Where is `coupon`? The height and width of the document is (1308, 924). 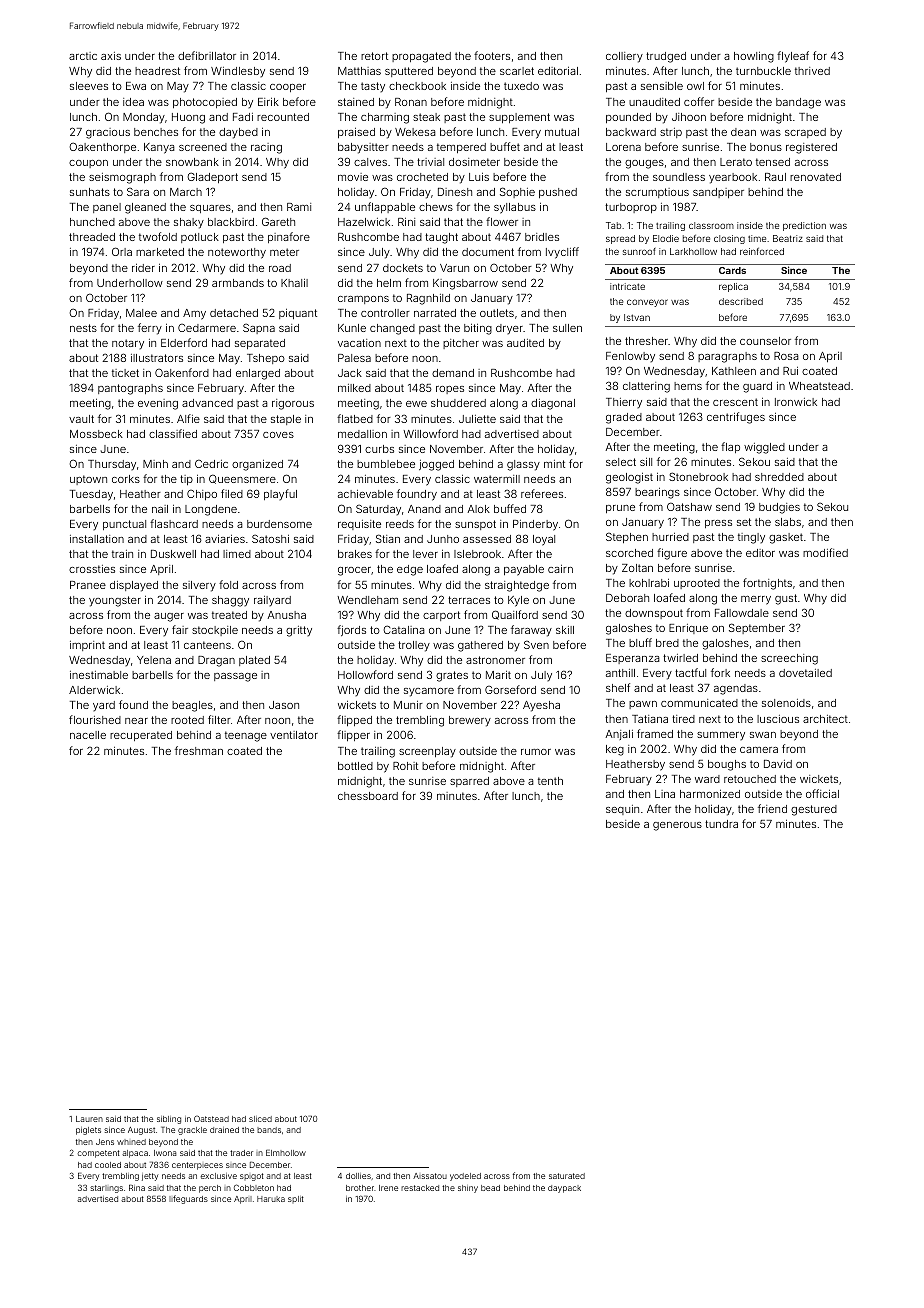
coupon is located at coordinates (88, 164).
